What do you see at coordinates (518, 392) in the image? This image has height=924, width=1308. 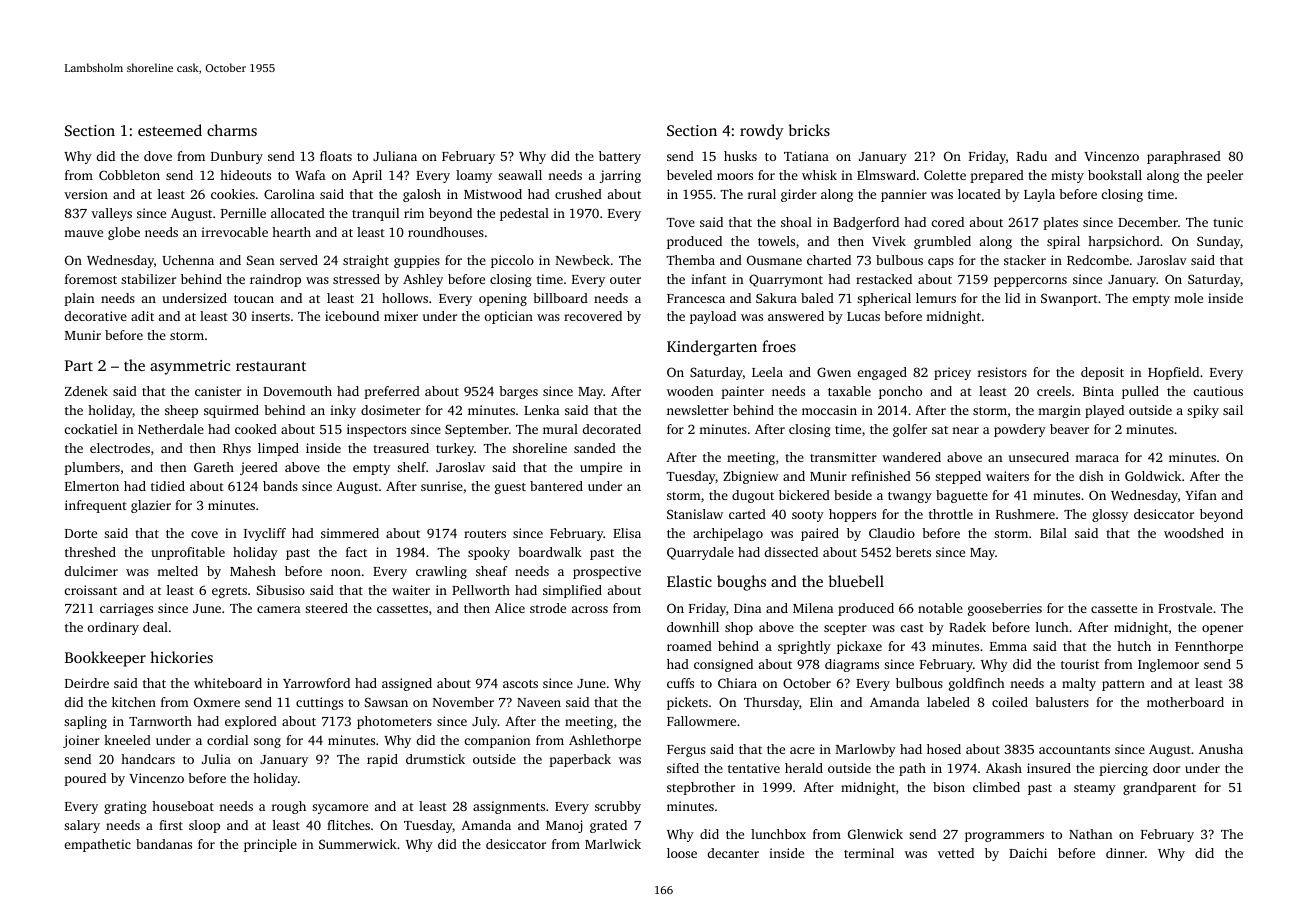 I see `barges` at bounding box center [518, 392].
